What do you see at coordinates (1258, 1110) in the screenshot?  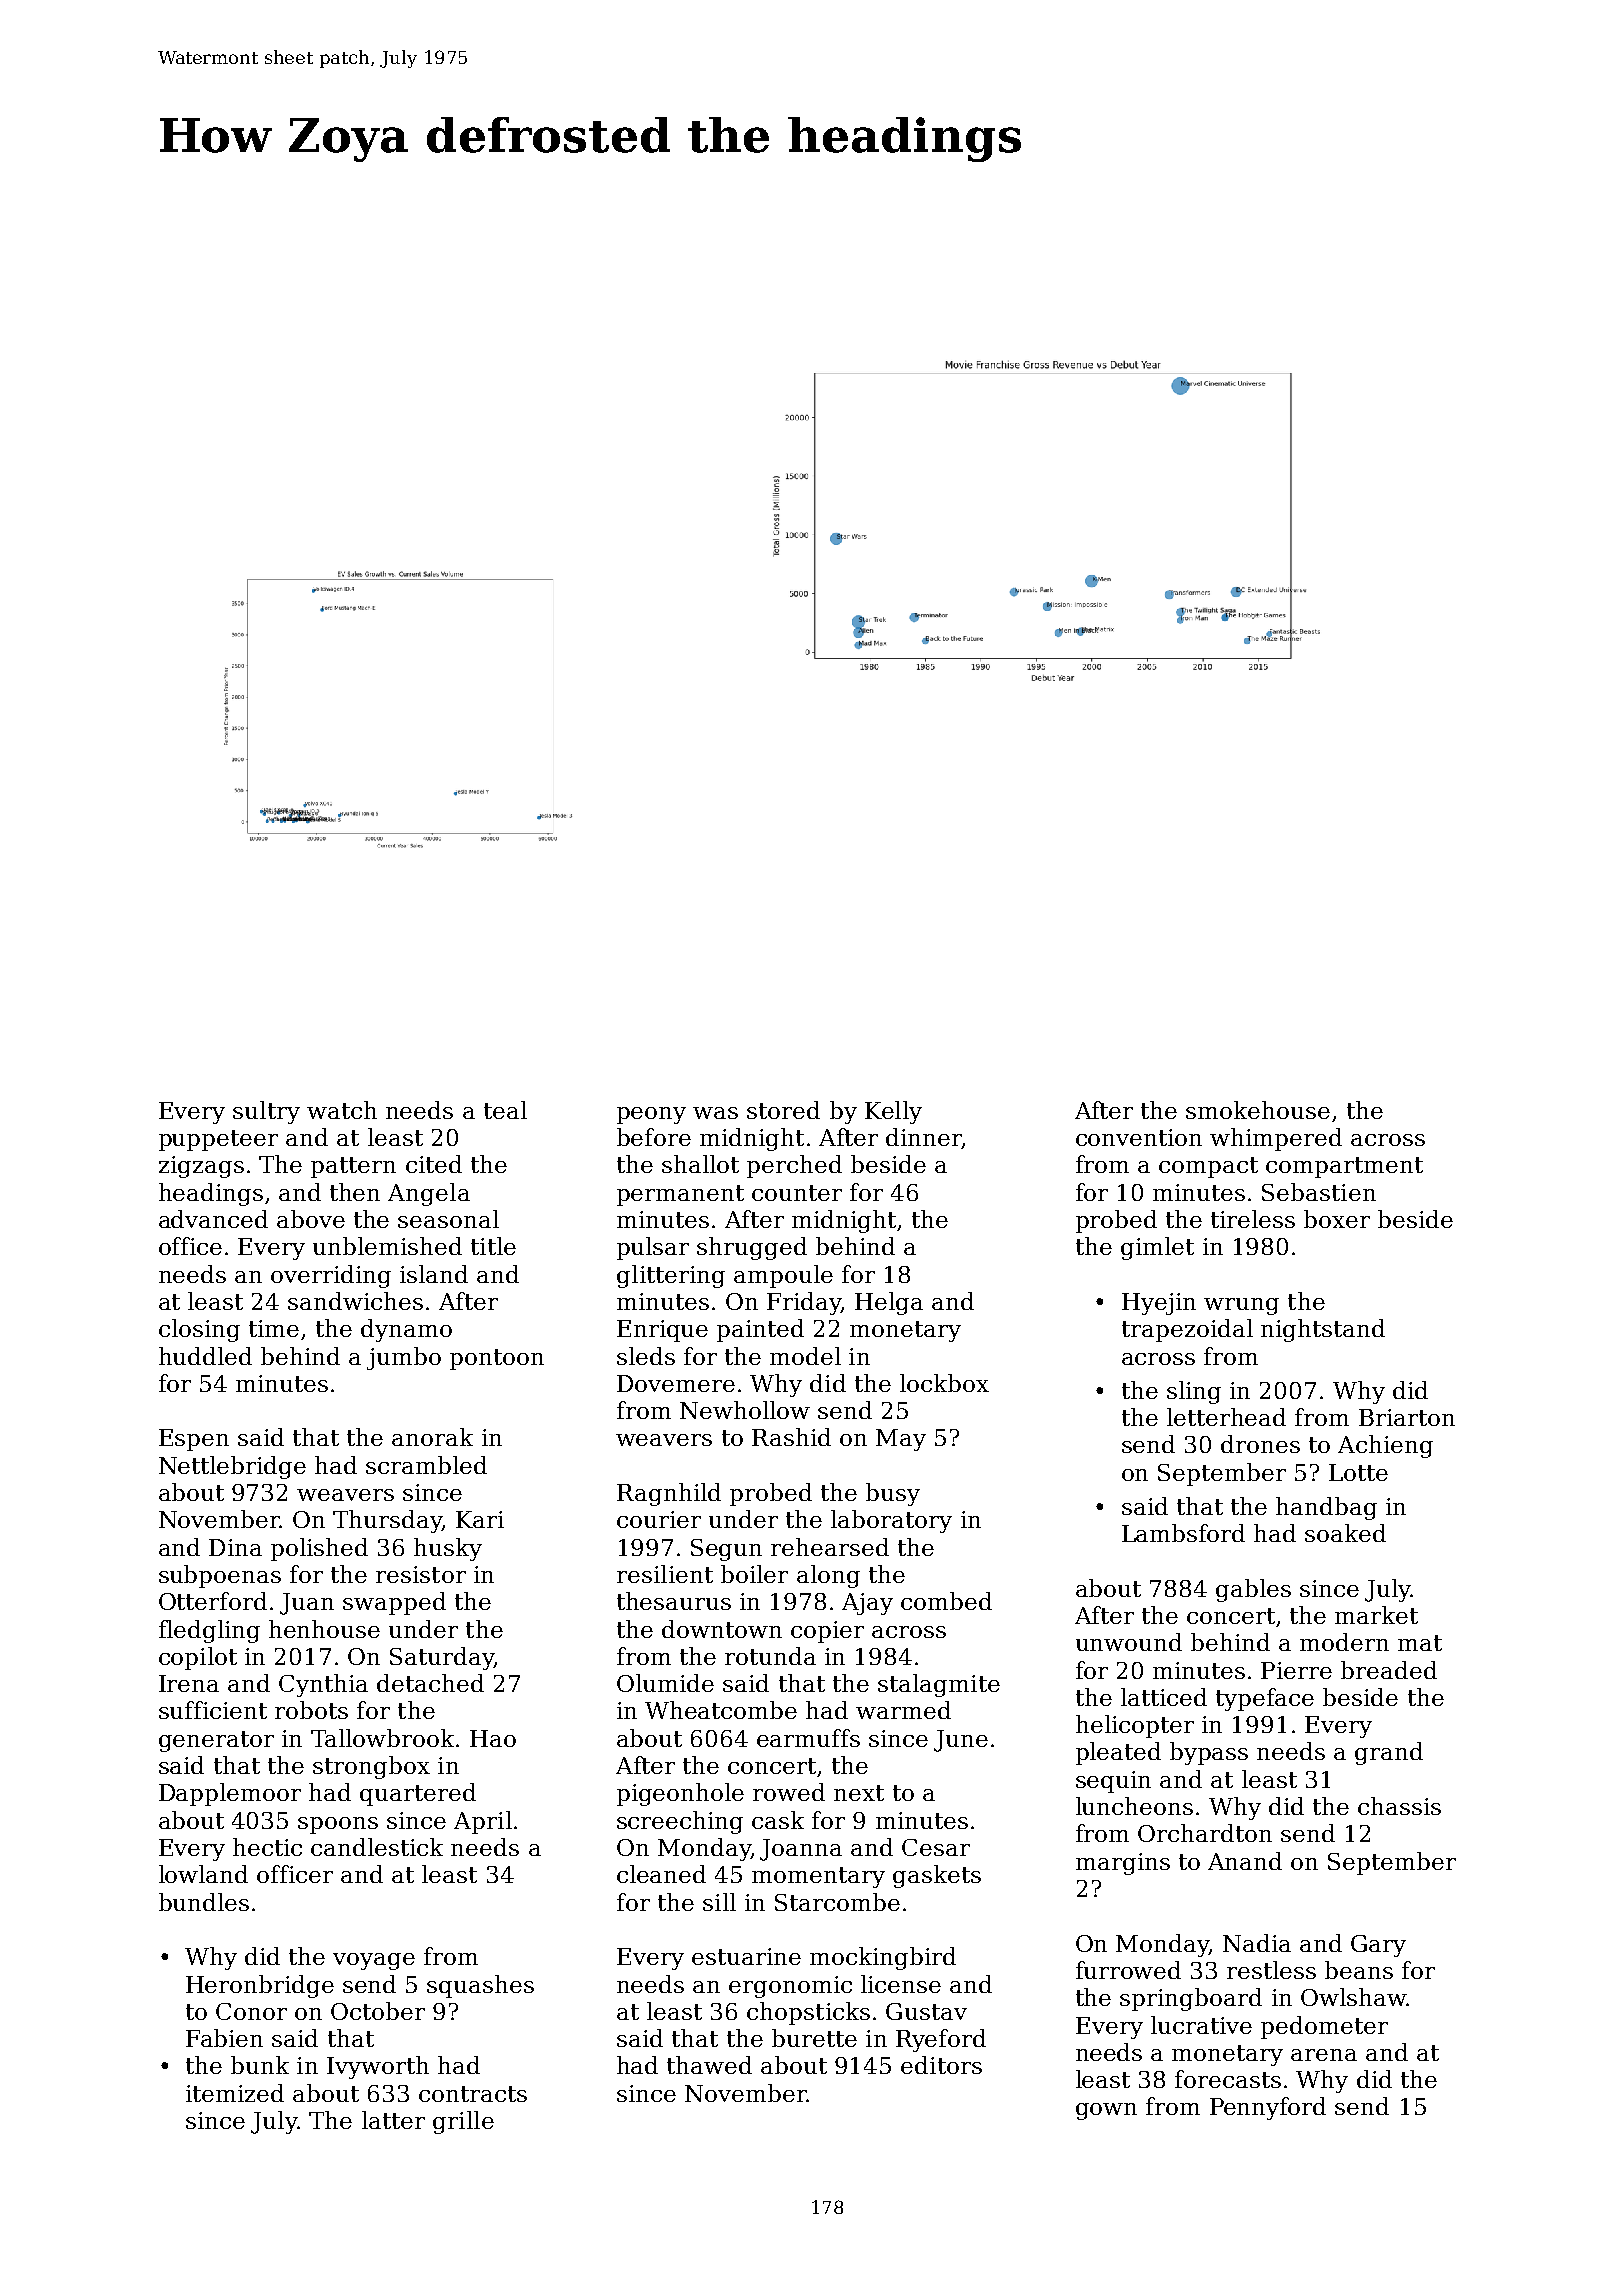 I see `smokehouse` at bounding box center [1258, 1110].
